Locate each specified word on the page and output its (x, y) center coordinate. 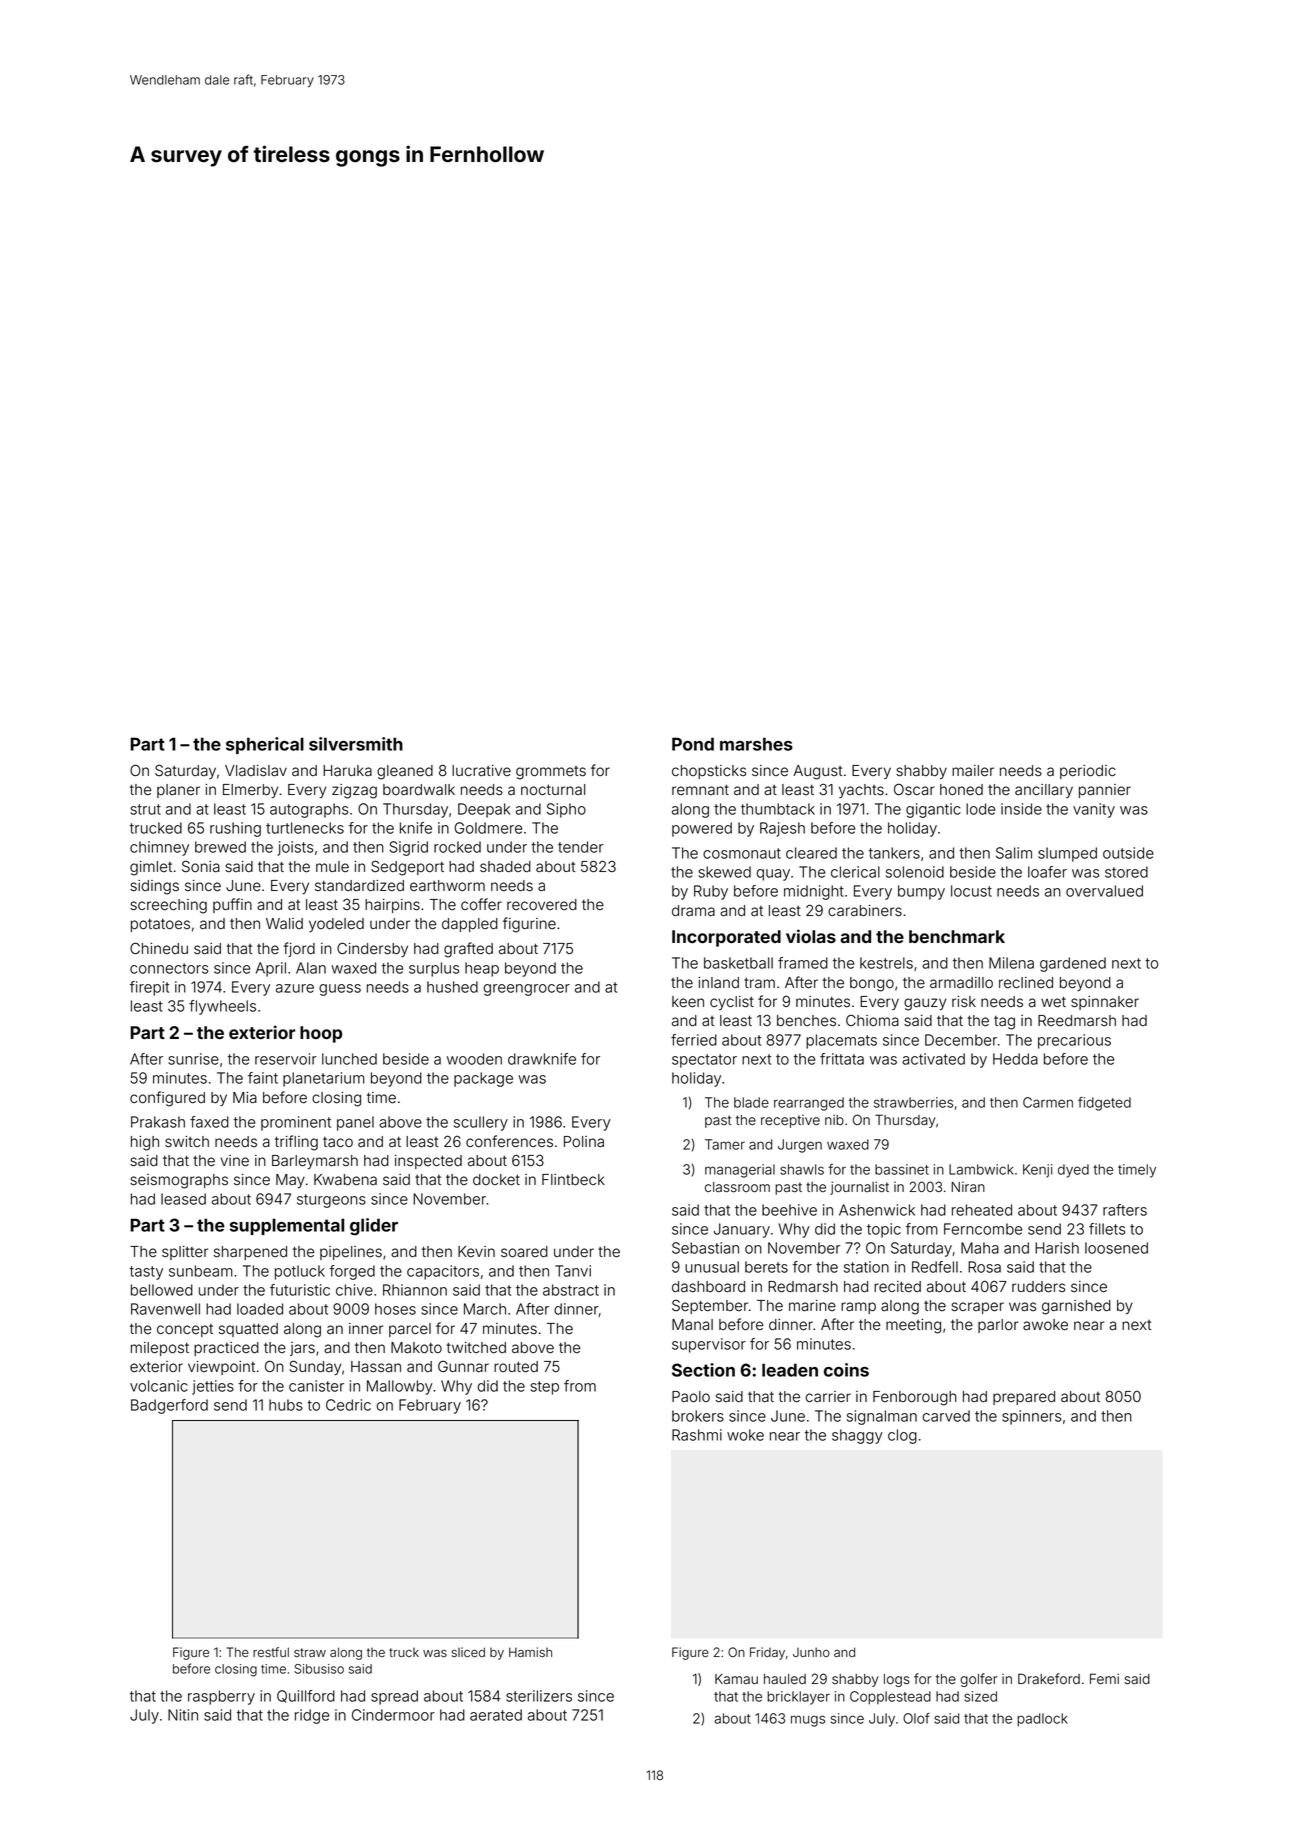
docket (496, 1180)
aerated (496, 1715)
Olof (916, 1718)
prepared (1024, 1398)
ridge (312, 1716)
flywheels (222, 1007)
